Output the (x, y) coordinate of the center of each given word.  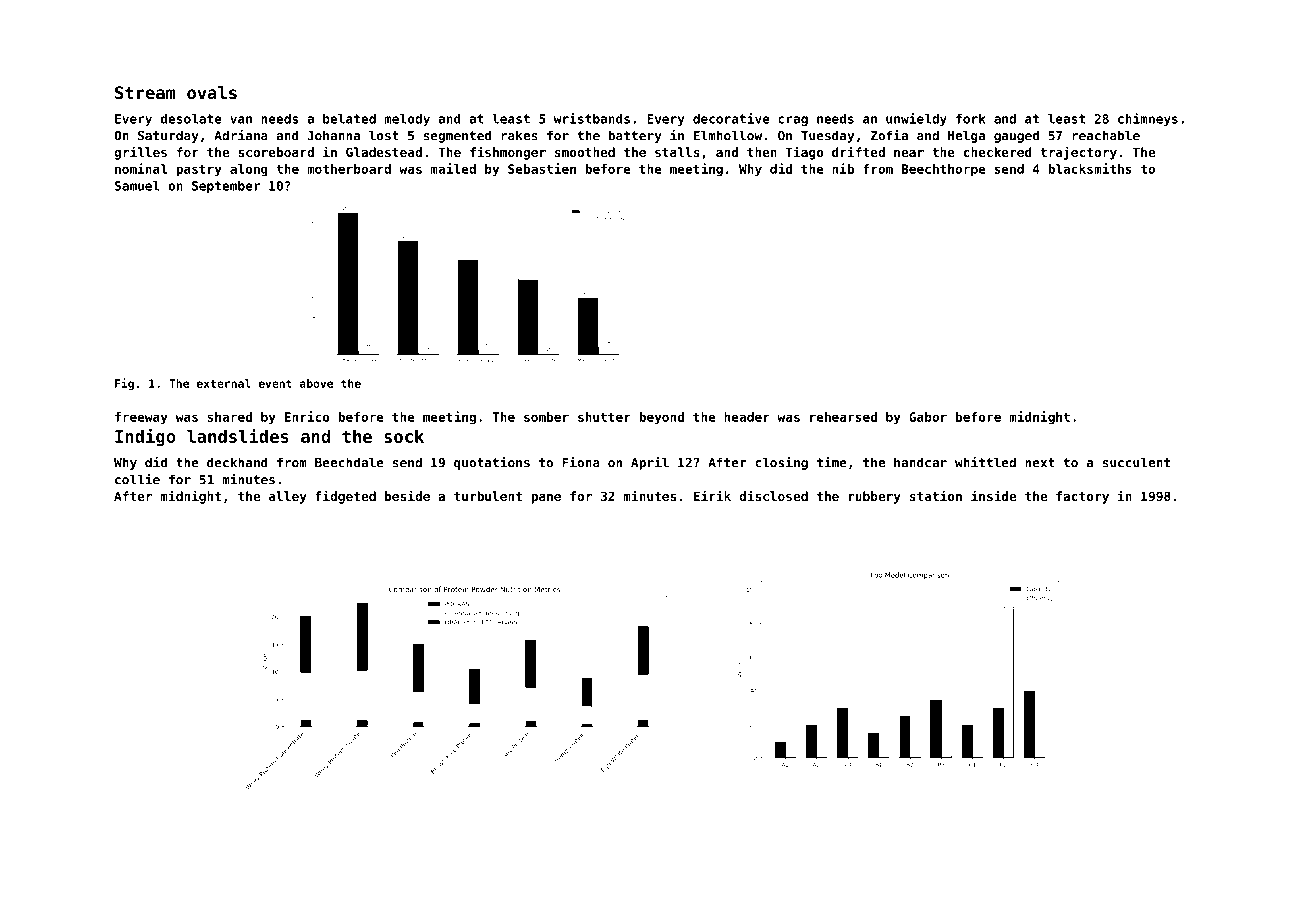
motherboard (349, 169)
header (747, 417)
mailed (453, 168)
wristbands (592, 118)
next (1040, 463)
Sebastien (542, 168)
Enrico (307, 416)
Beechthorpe (944, 170)
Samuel (137, 186)
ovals (212, 92)
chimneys (1148, 119)
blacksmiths (1090, 168)
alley (288, 497)
